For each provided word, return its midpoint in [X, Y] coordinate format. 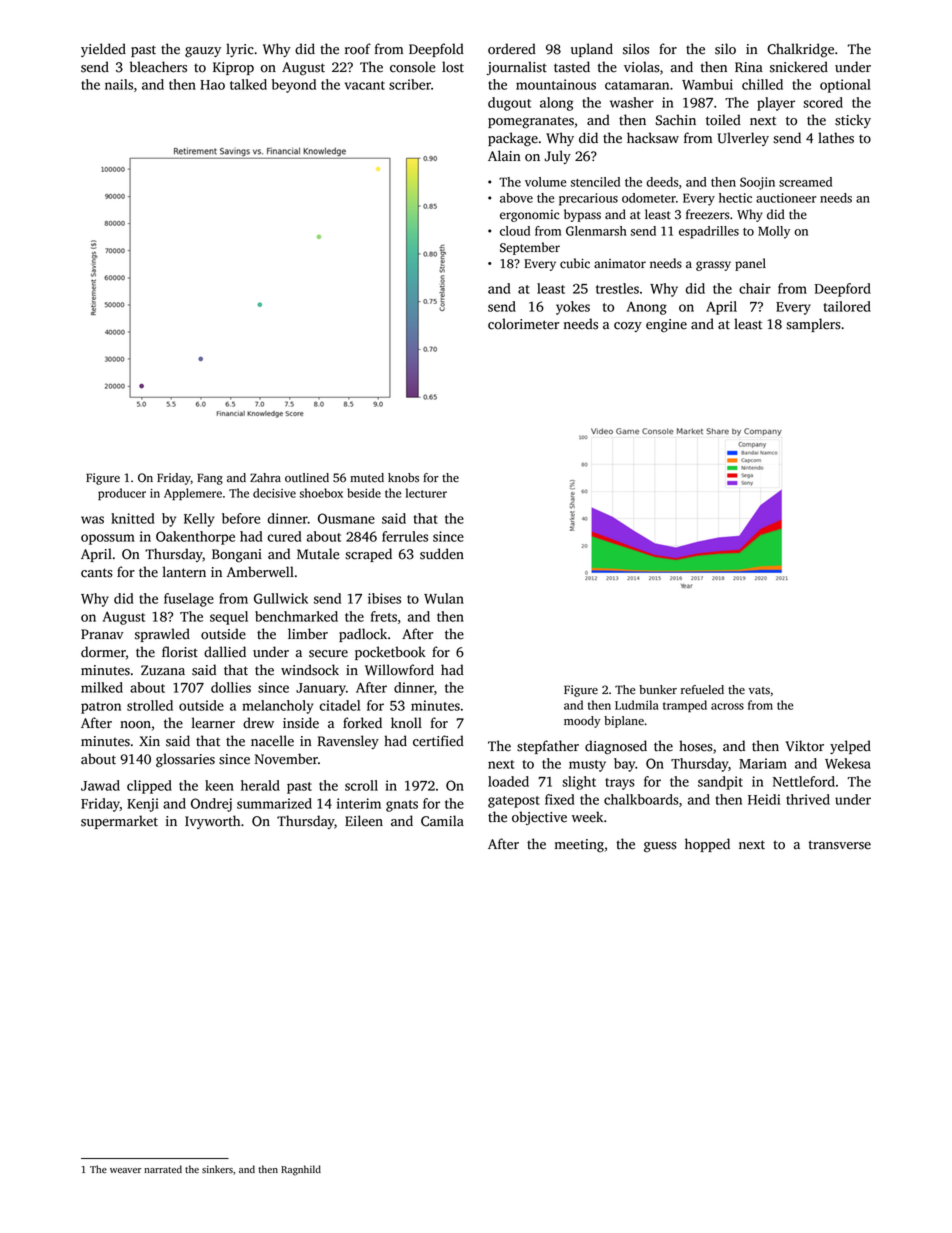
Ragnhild [301, 1170]
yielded [103, 50]
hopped [707, 845]
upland [592, 50]
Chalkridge [800, 50]
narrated [163, 1169]
